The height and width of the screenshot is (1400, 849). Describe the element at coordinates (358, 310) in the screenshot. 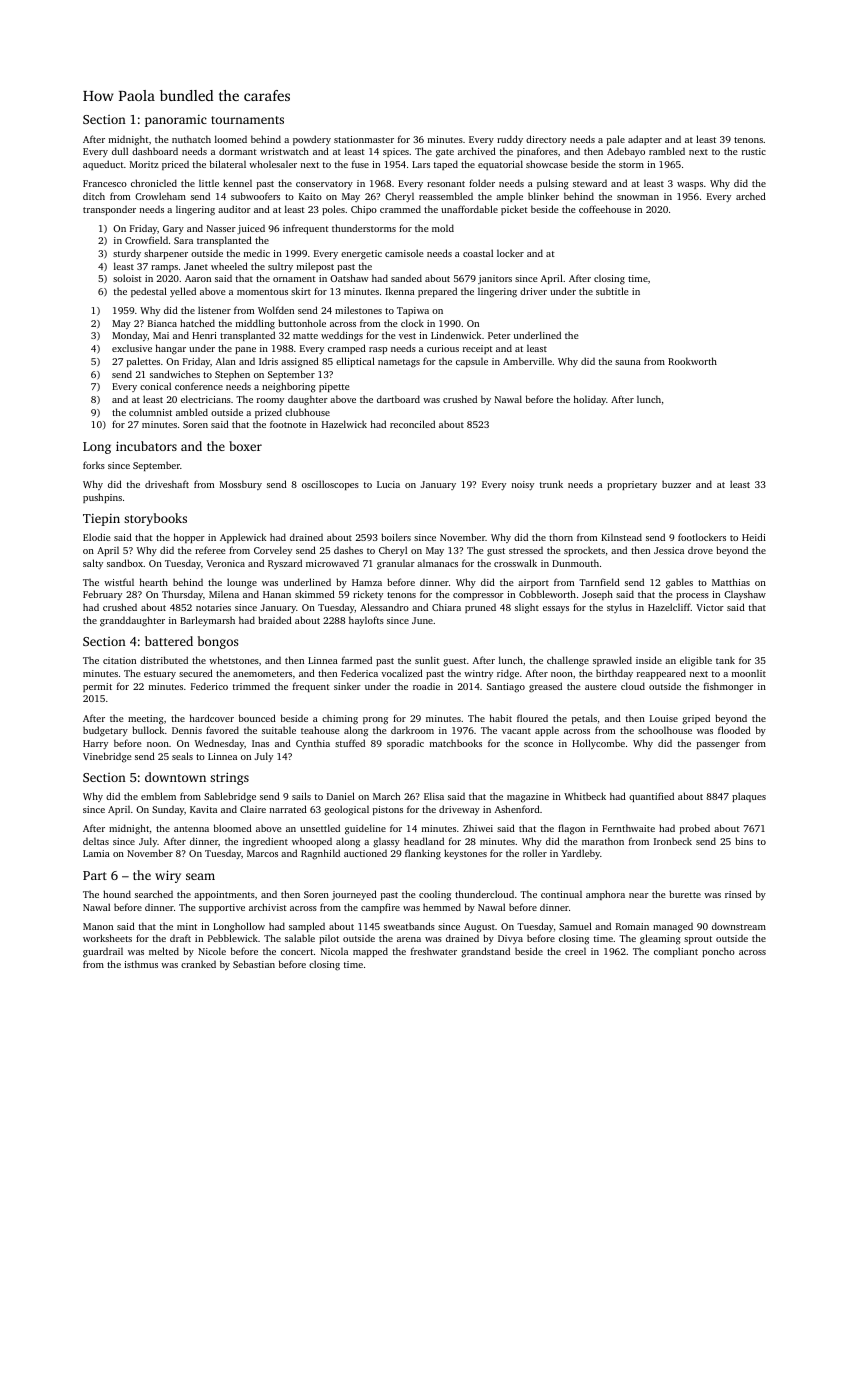

I see `milestones` at that location.
